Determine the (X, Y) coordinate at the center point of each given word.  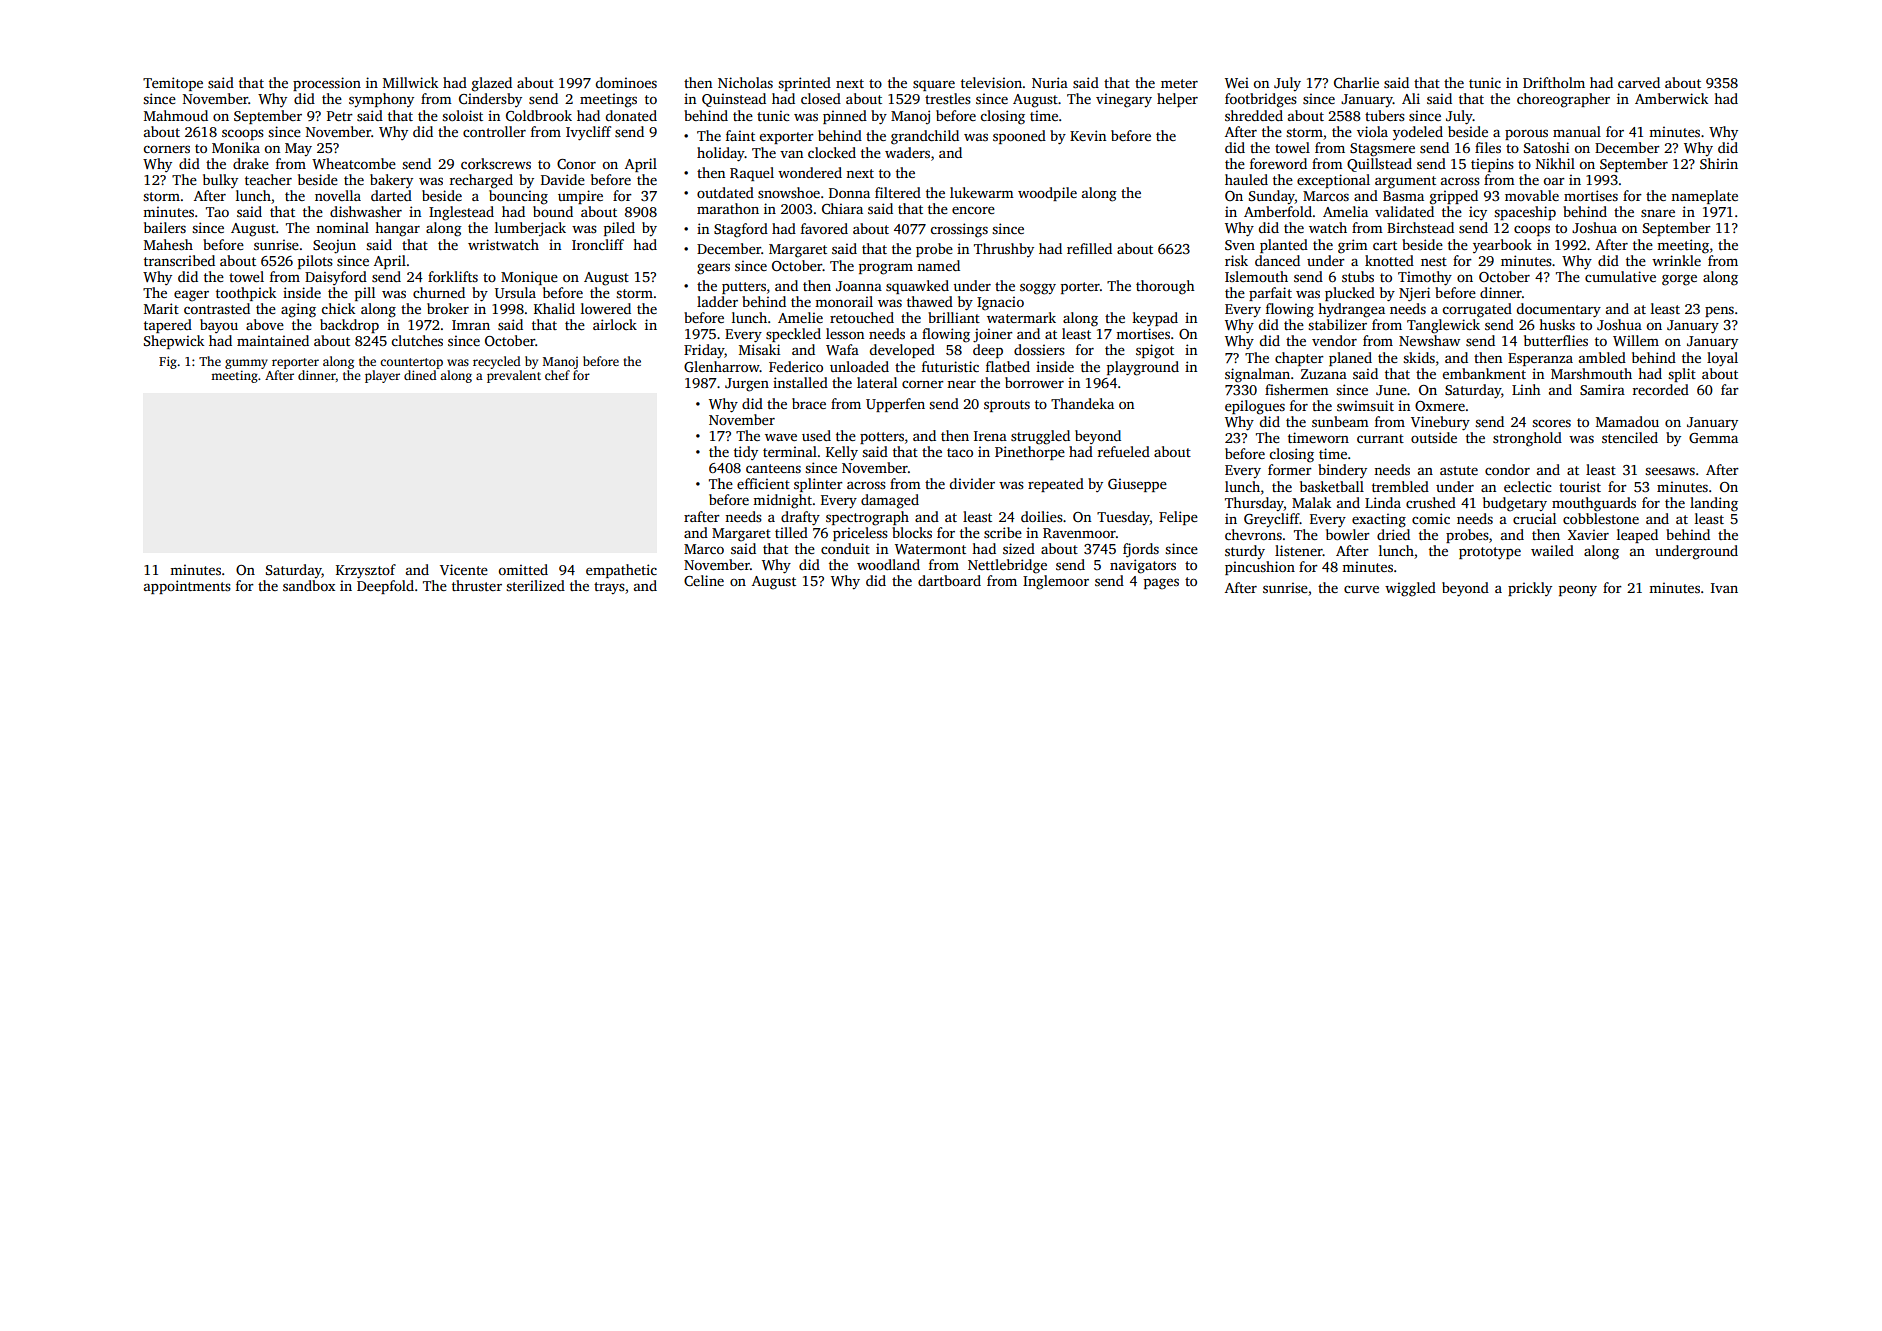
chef (557, 375)
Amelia (1345, 211)
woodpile (1047, 194)
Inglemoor (1056, 582)
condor (1507, 469)
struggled (1040, 437)
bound (553, 211)
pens (1719, 311)
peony (1578, 590)
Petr (340, 116)
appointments (187, 587)
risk (1236, 260)
